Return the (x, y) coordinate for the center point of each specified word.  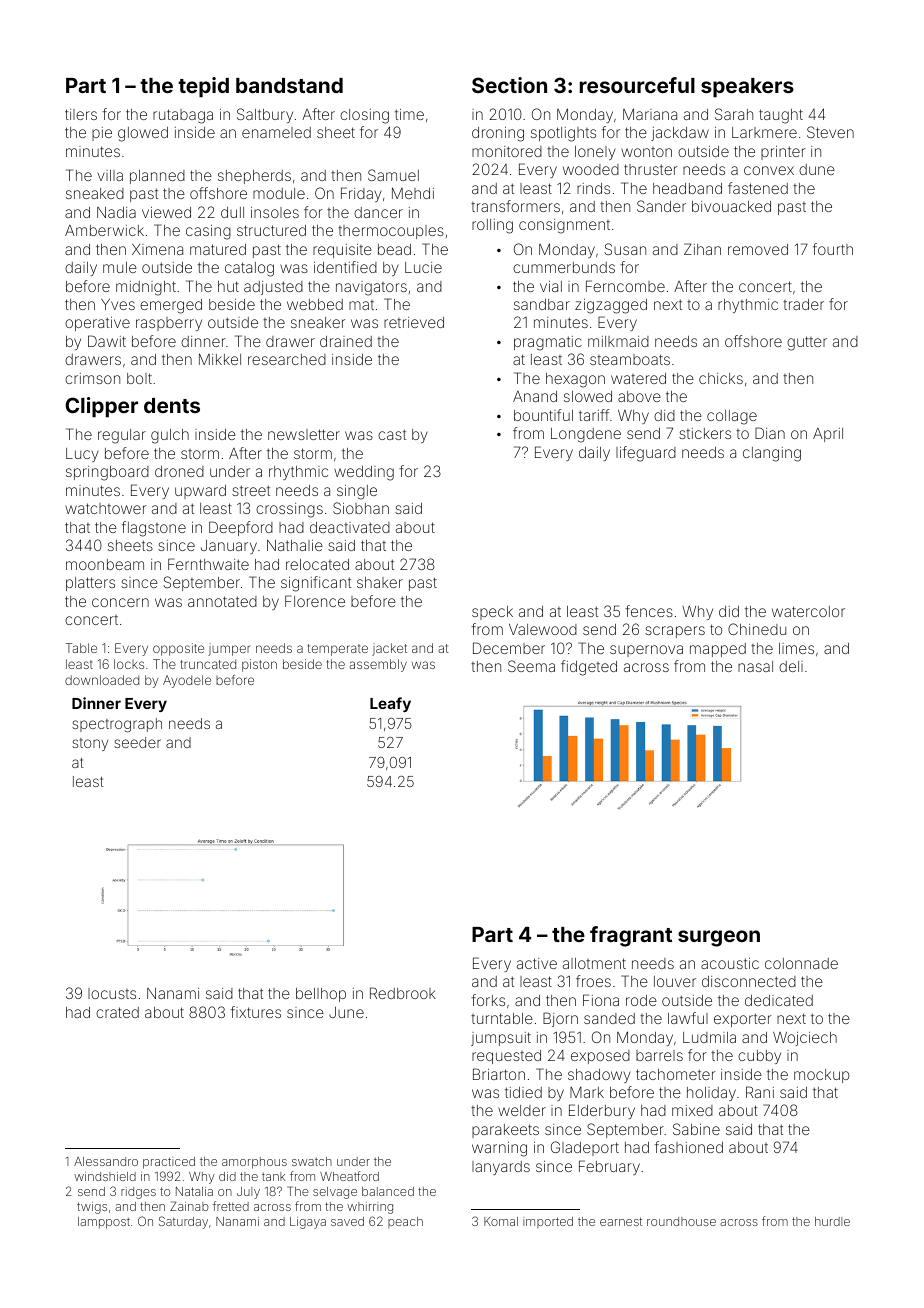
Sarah (734, 114)
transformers (515, 206)
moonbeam (105, 564)
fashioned (689, 1147)
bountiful (543, 415)
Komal (501, 1221)
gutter (807, 343)
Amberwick (104, 230)
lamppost (104, 1223)
